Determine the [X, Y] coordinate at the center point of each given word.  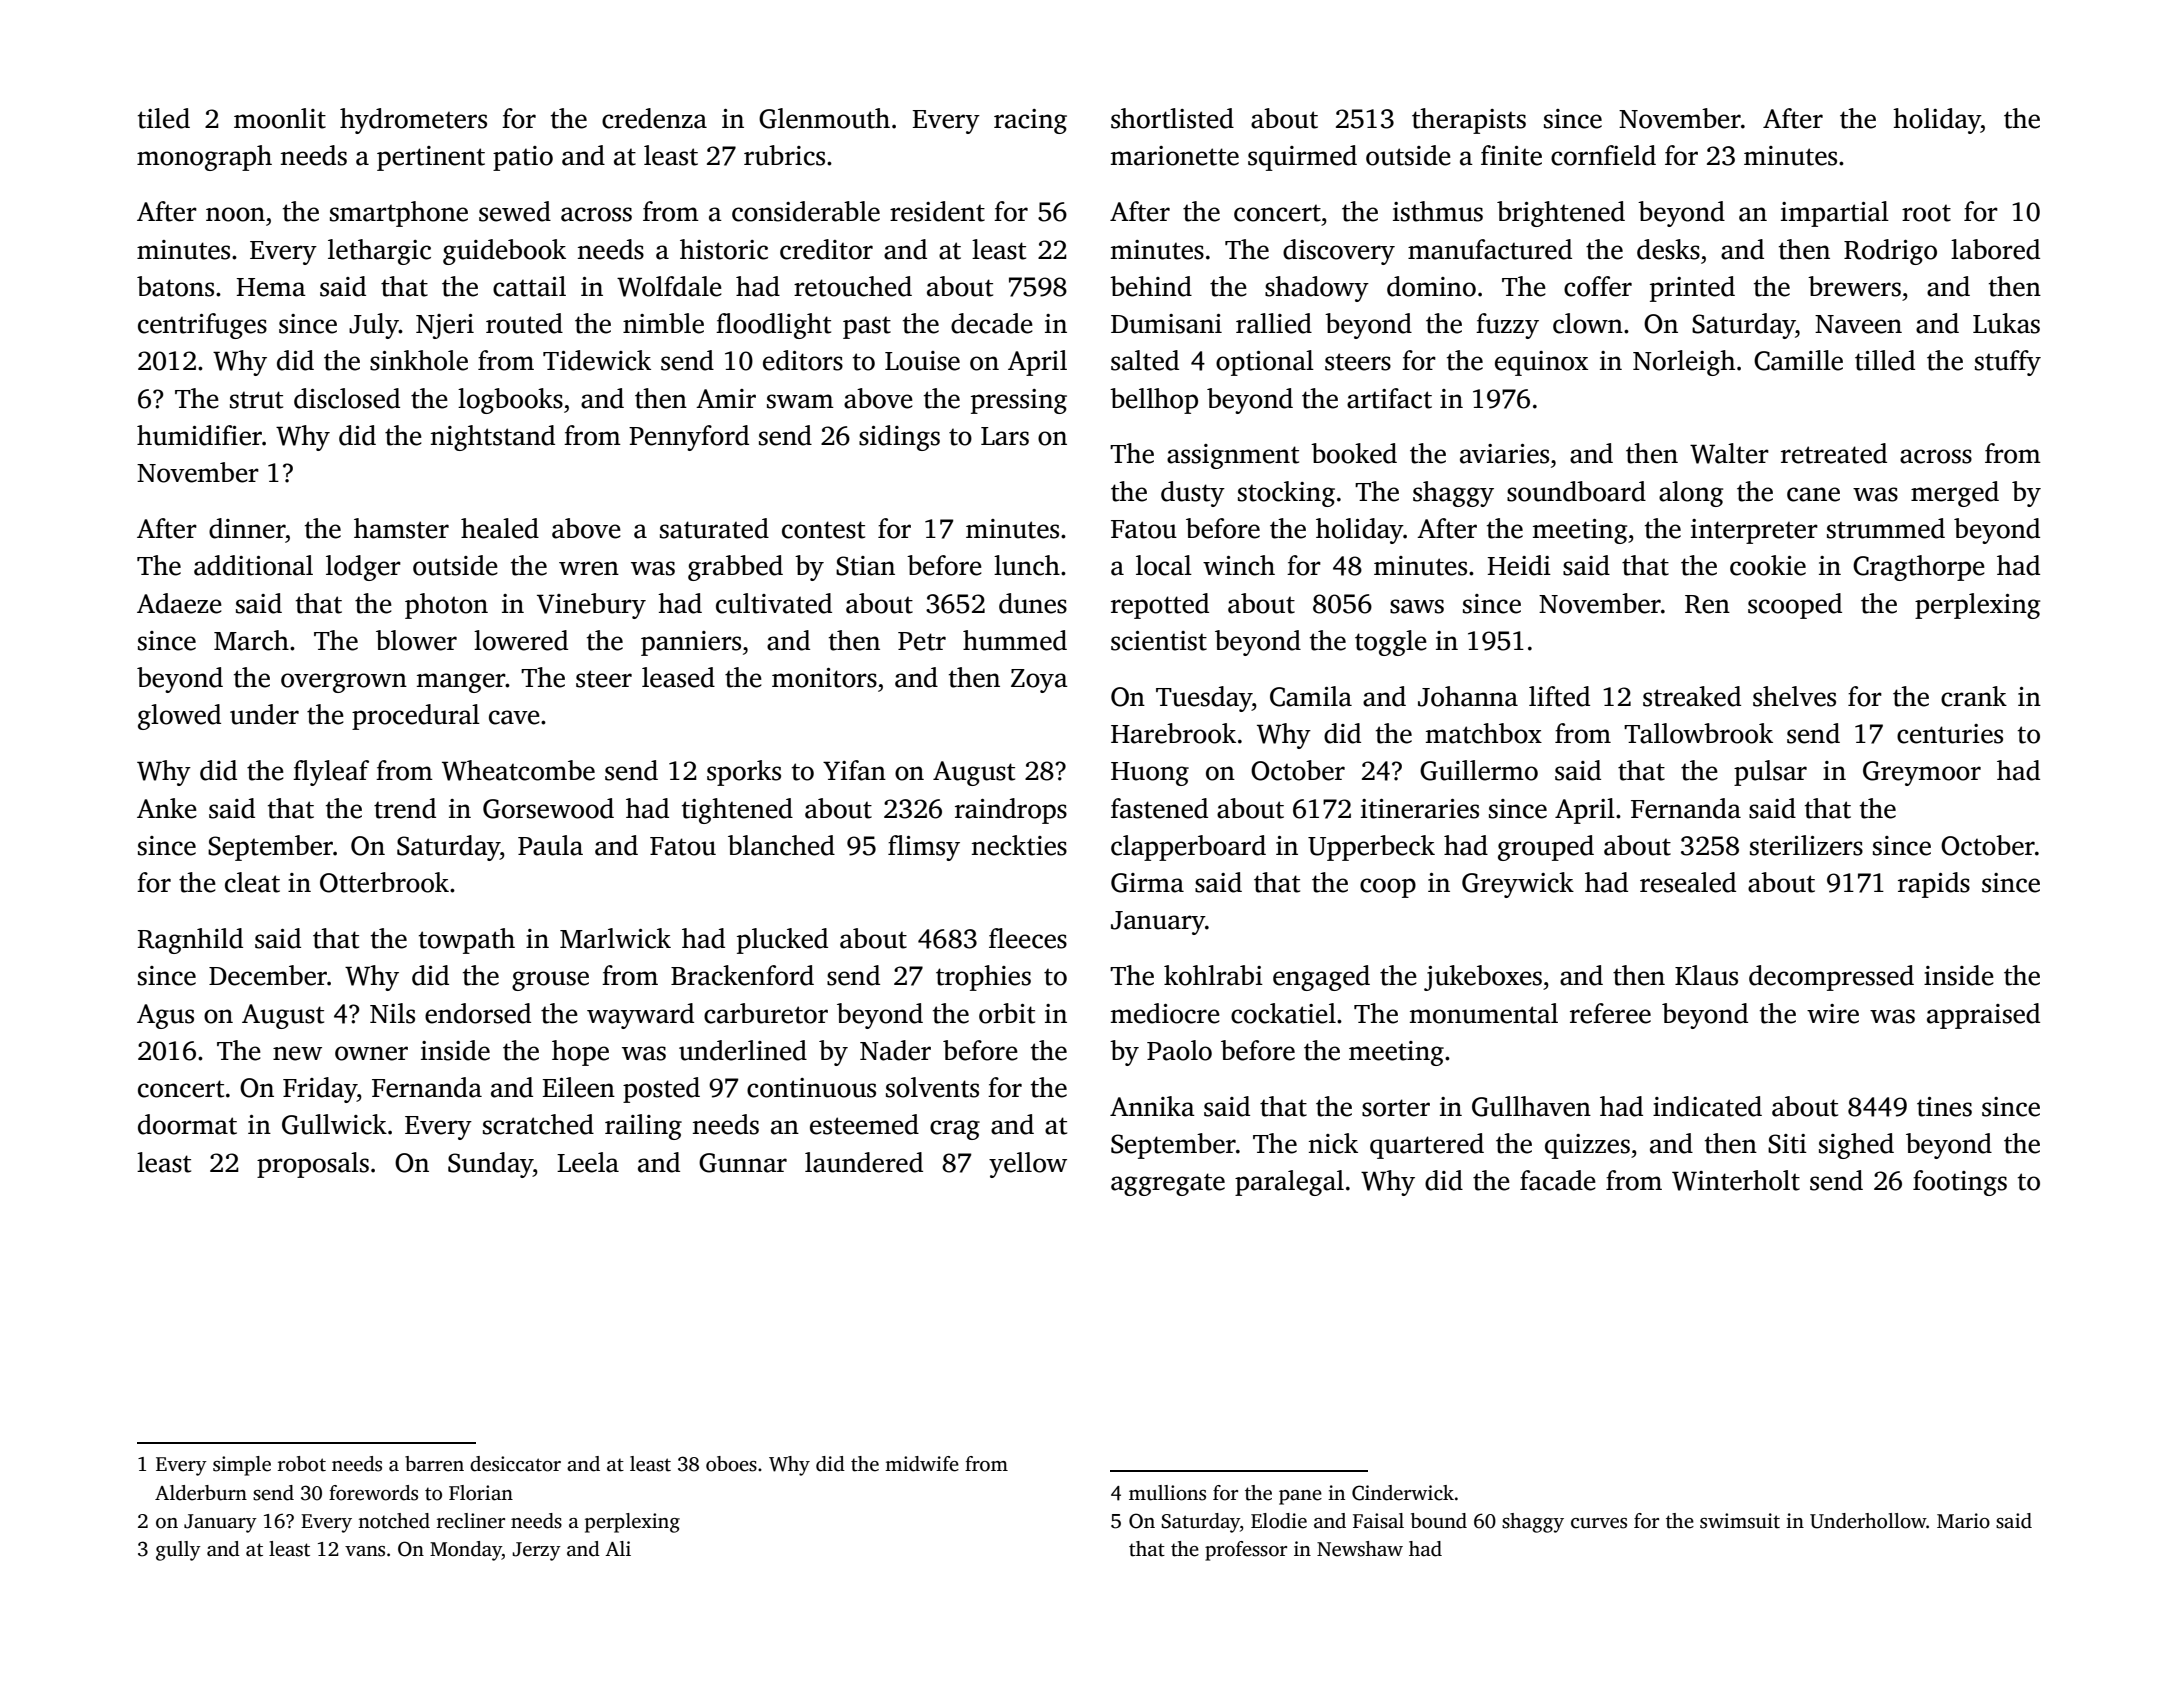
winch [1239, 565]
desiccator [515, 1464]
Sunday [490, 1165]
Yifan [854, 770]
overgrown [344, 683]
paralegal [1289, 1183]
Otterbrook [384, 882]
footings [1960, 1183]
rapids [1934, 885]
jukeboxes [1483, 978]
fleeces [1028, 938]
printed [1692, 289]
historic [724, 249]
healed [500, 528]
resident [937, 211]
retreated [1834, 453]
